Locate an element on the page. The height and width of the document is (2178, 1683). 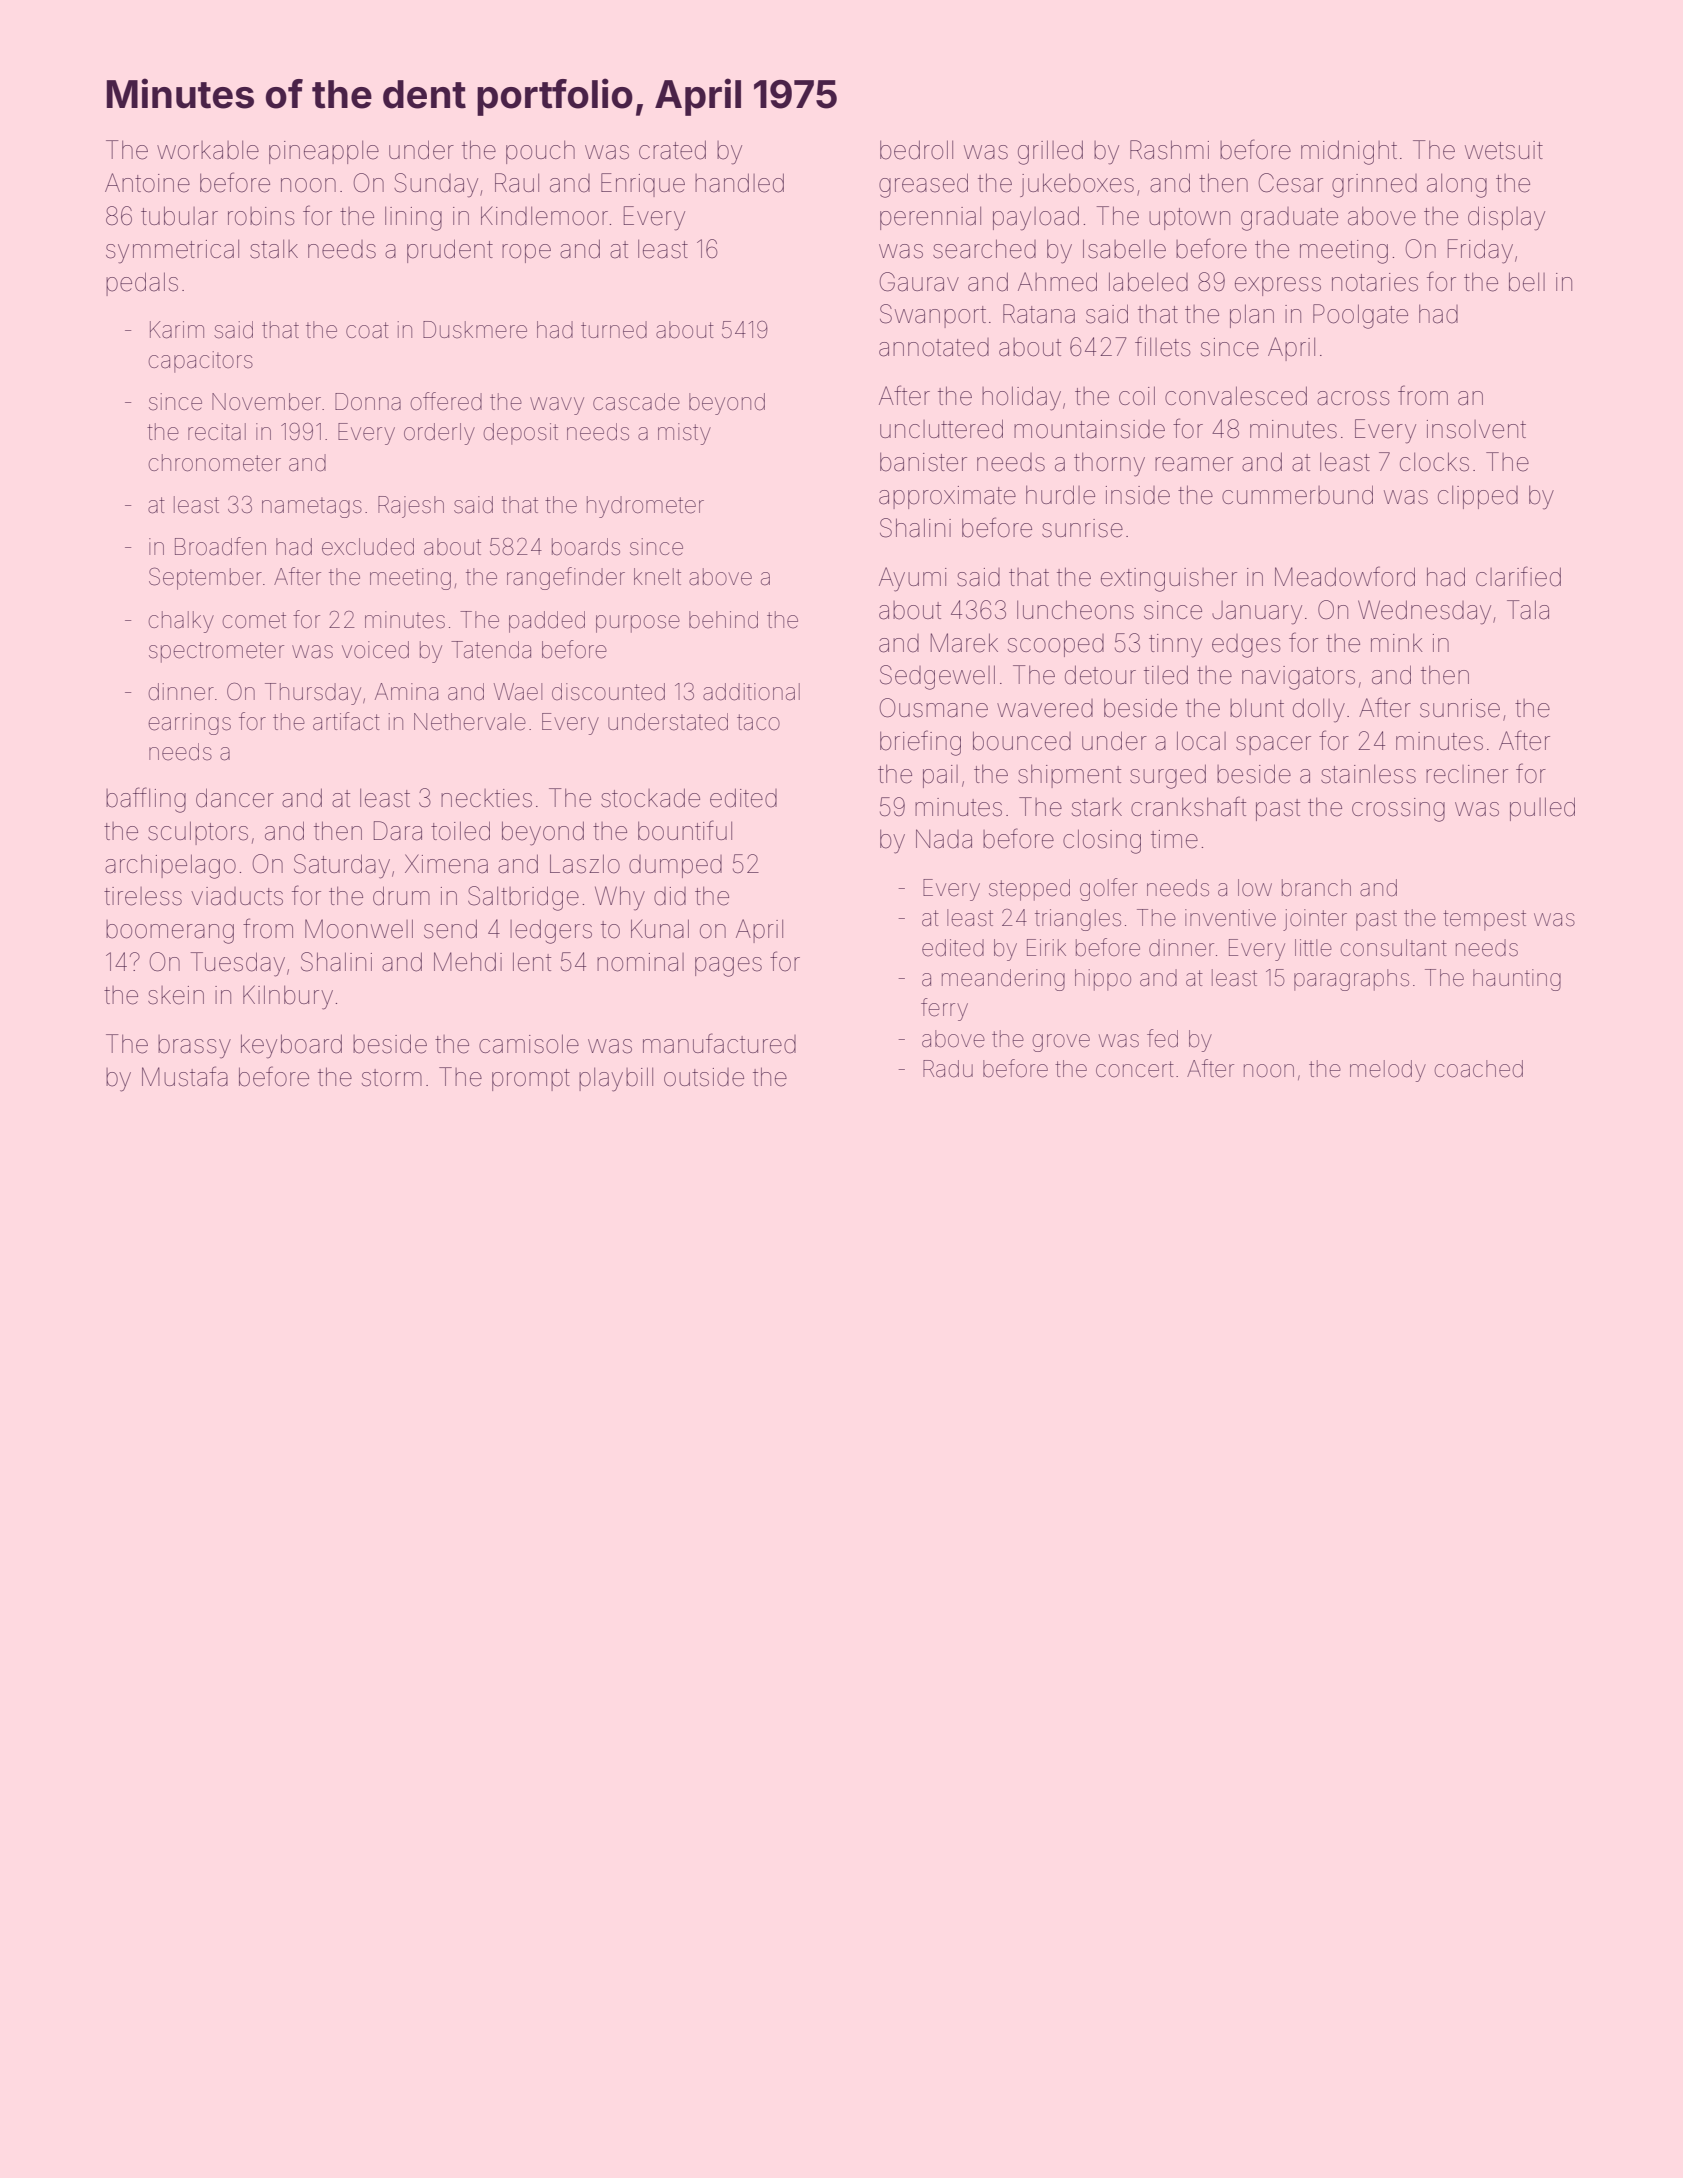
outside is located at coordinates (704, 1077).
